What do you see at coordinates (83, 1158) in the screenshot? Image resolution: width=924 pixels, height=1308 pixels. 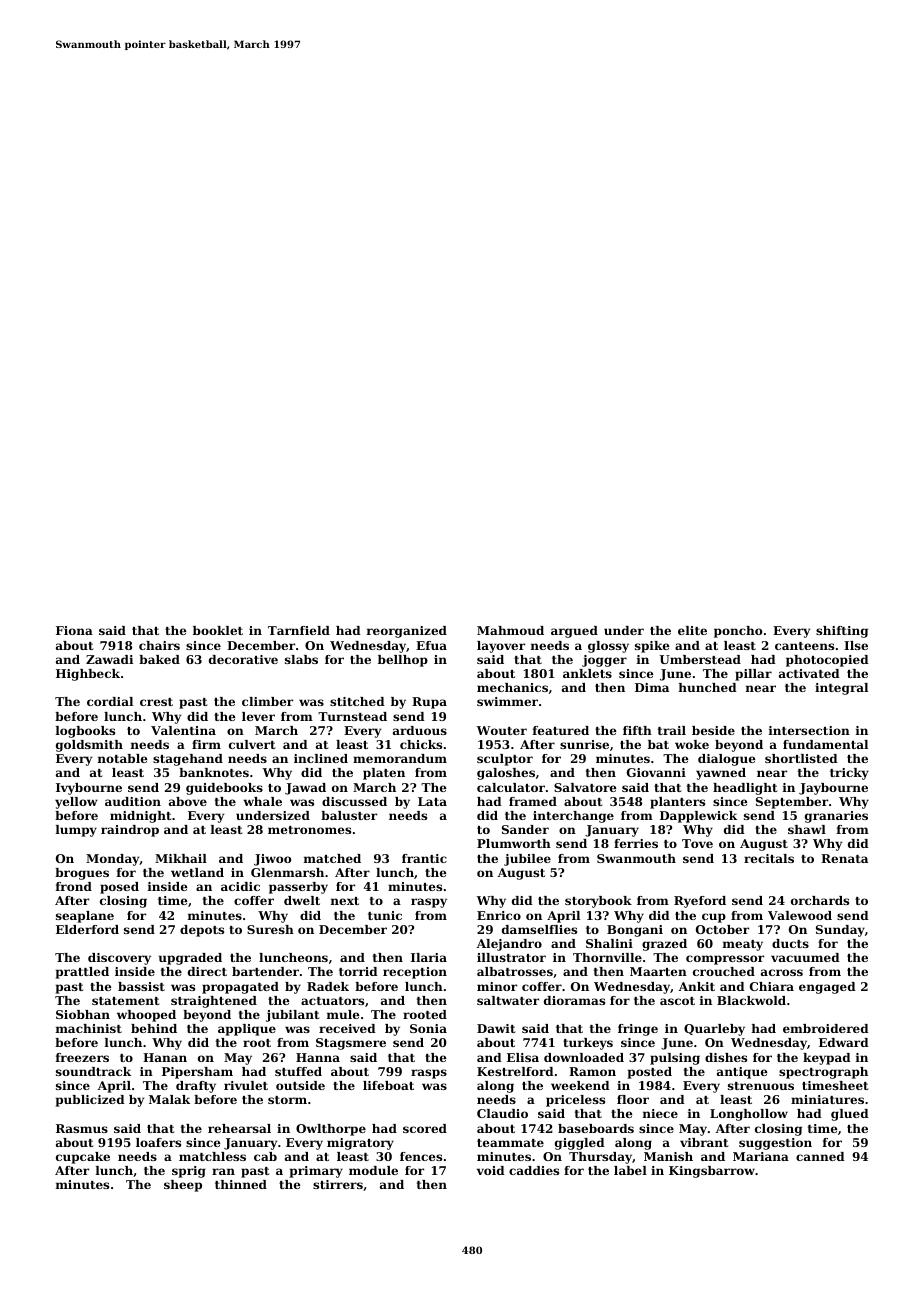 I see `cupcake` at bounding box center [83, 1158].
